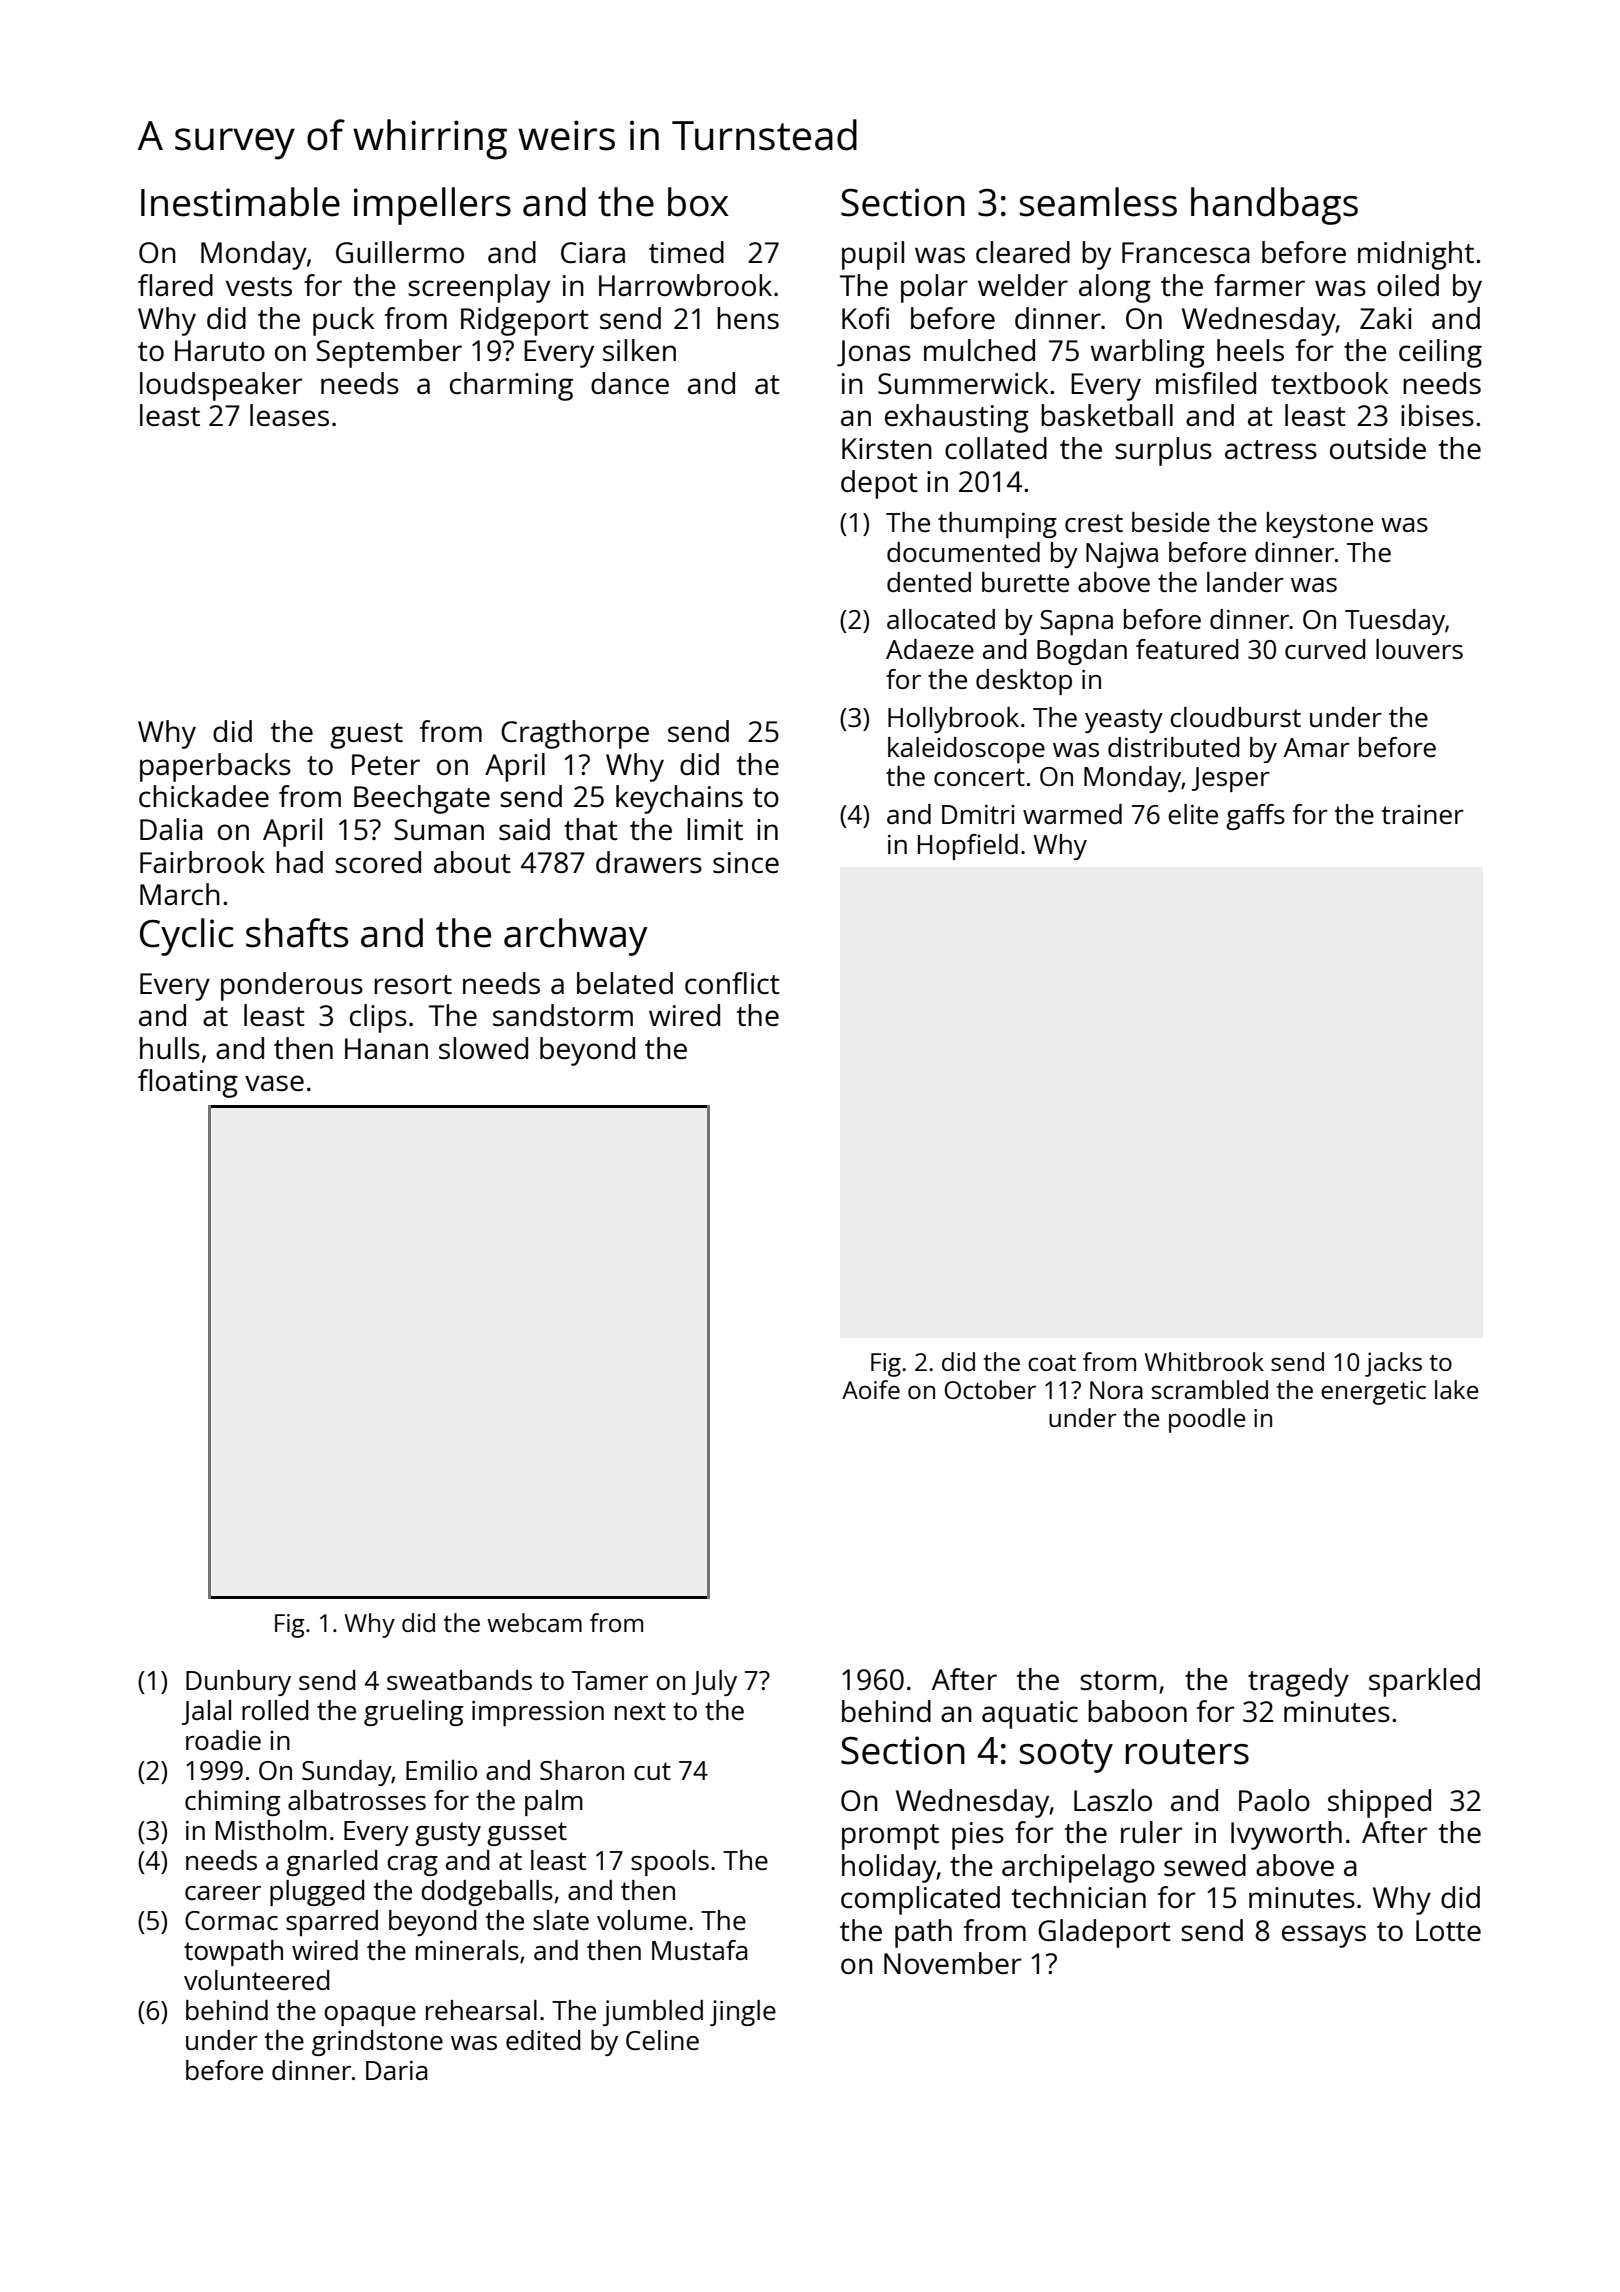  I want to click on louvers, so click(1419, 649).
